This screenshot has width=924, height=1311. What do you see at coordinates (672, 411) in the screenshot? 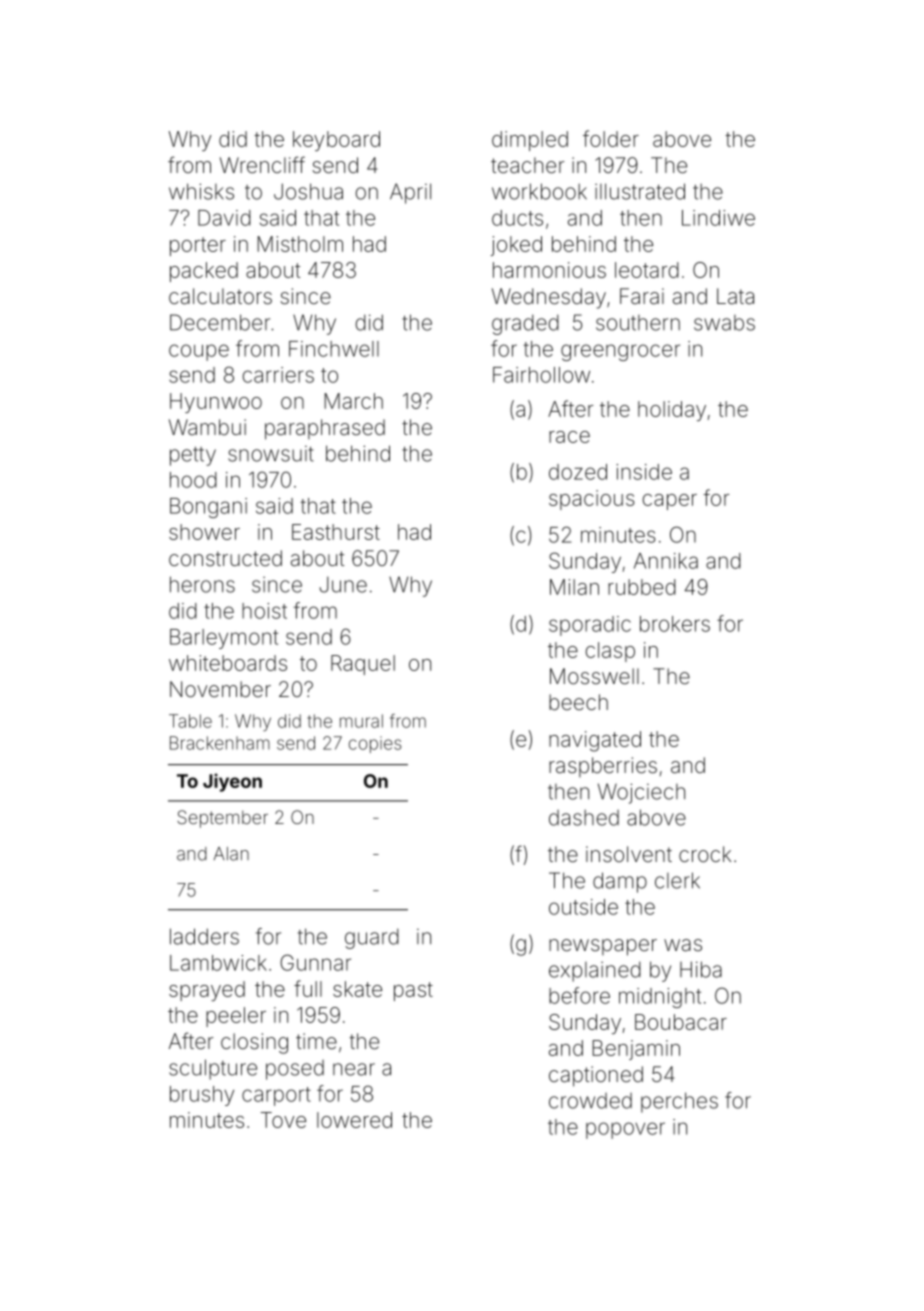
I see `holiday` at bounding box center [672, 411].
